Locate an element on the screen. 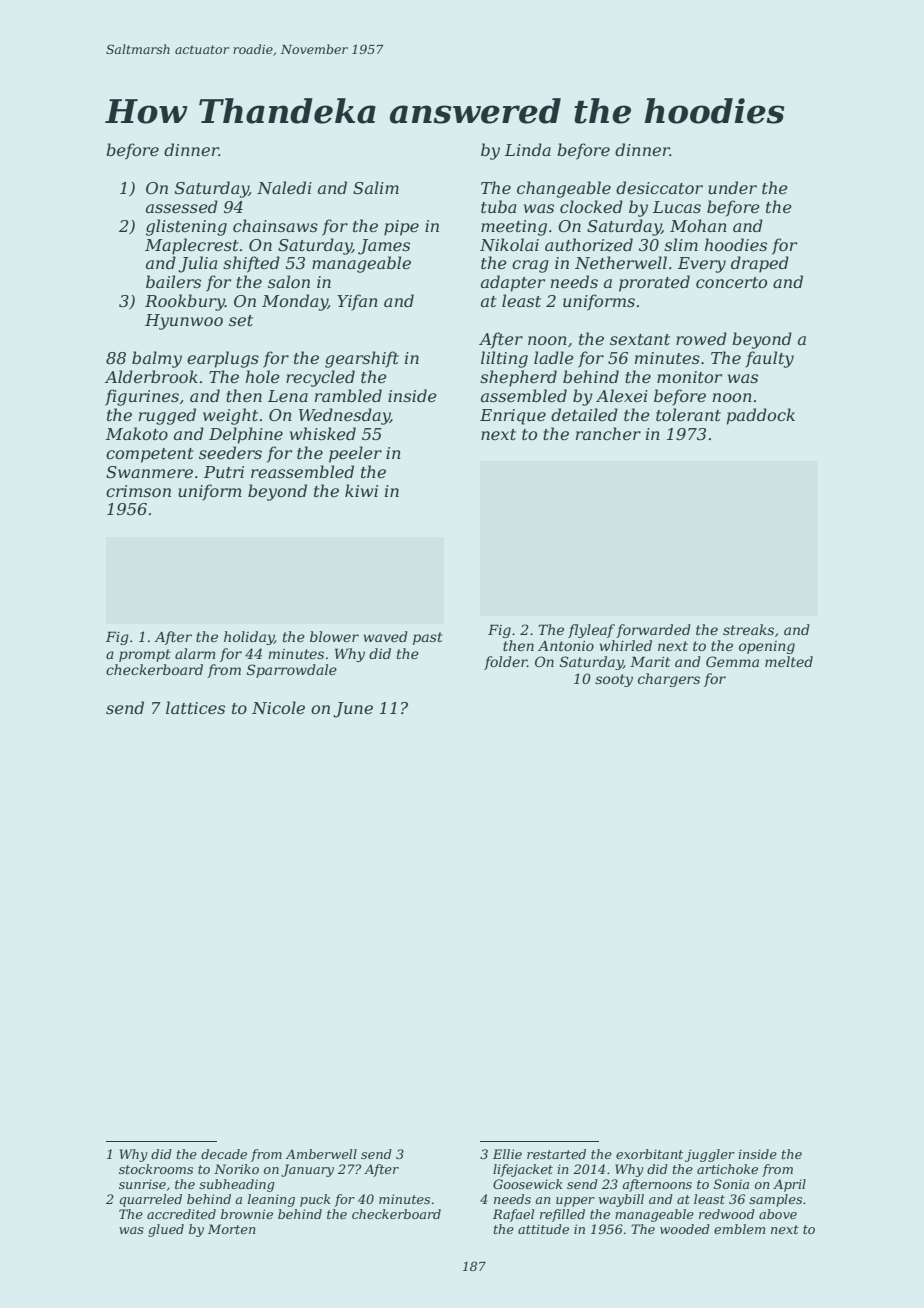  shifted is located at coordinates (251, 264).
